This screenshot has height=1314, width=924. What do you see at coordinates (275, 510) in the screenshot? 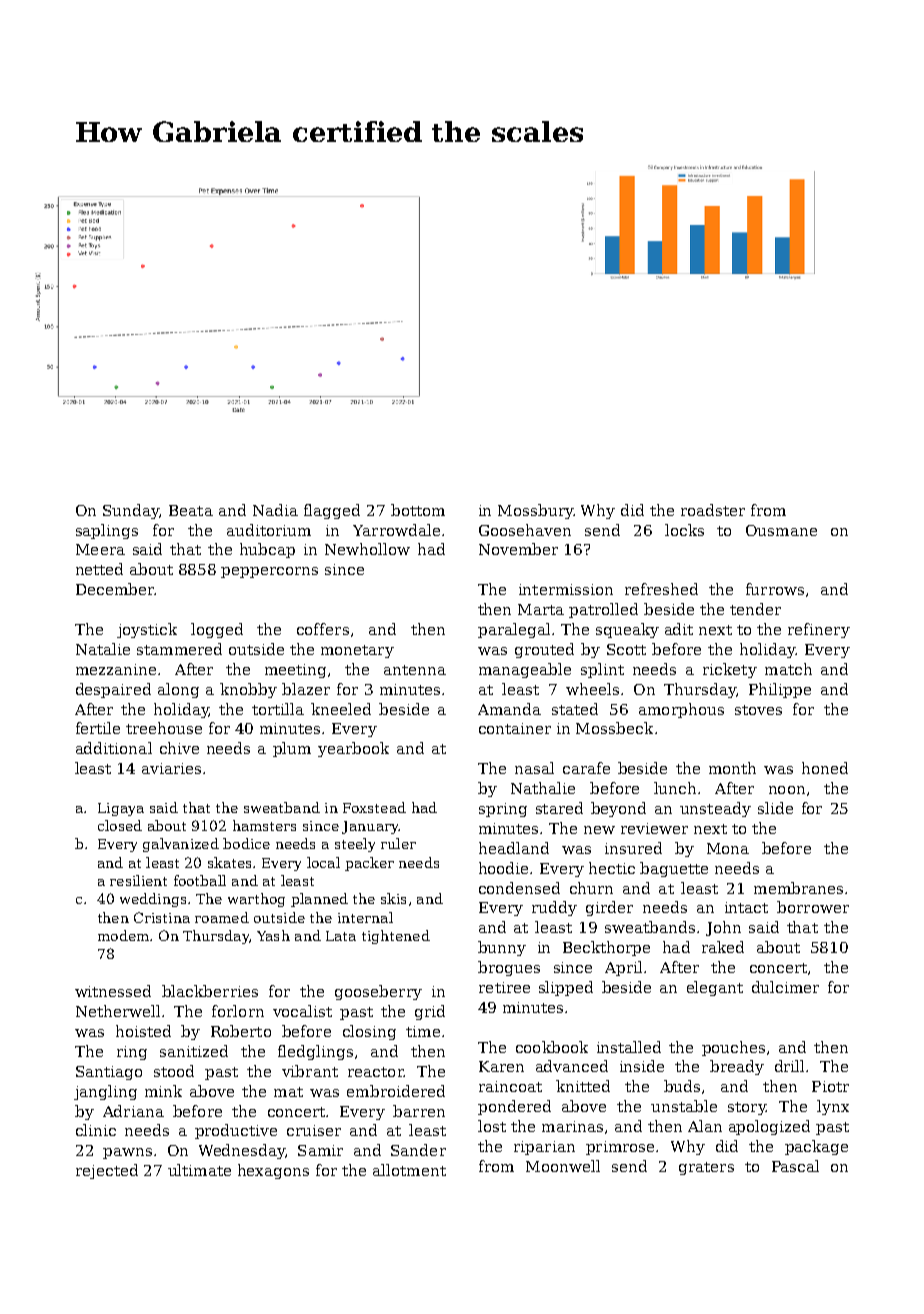
I see `Nadia` at bounding box center [275, 510].
